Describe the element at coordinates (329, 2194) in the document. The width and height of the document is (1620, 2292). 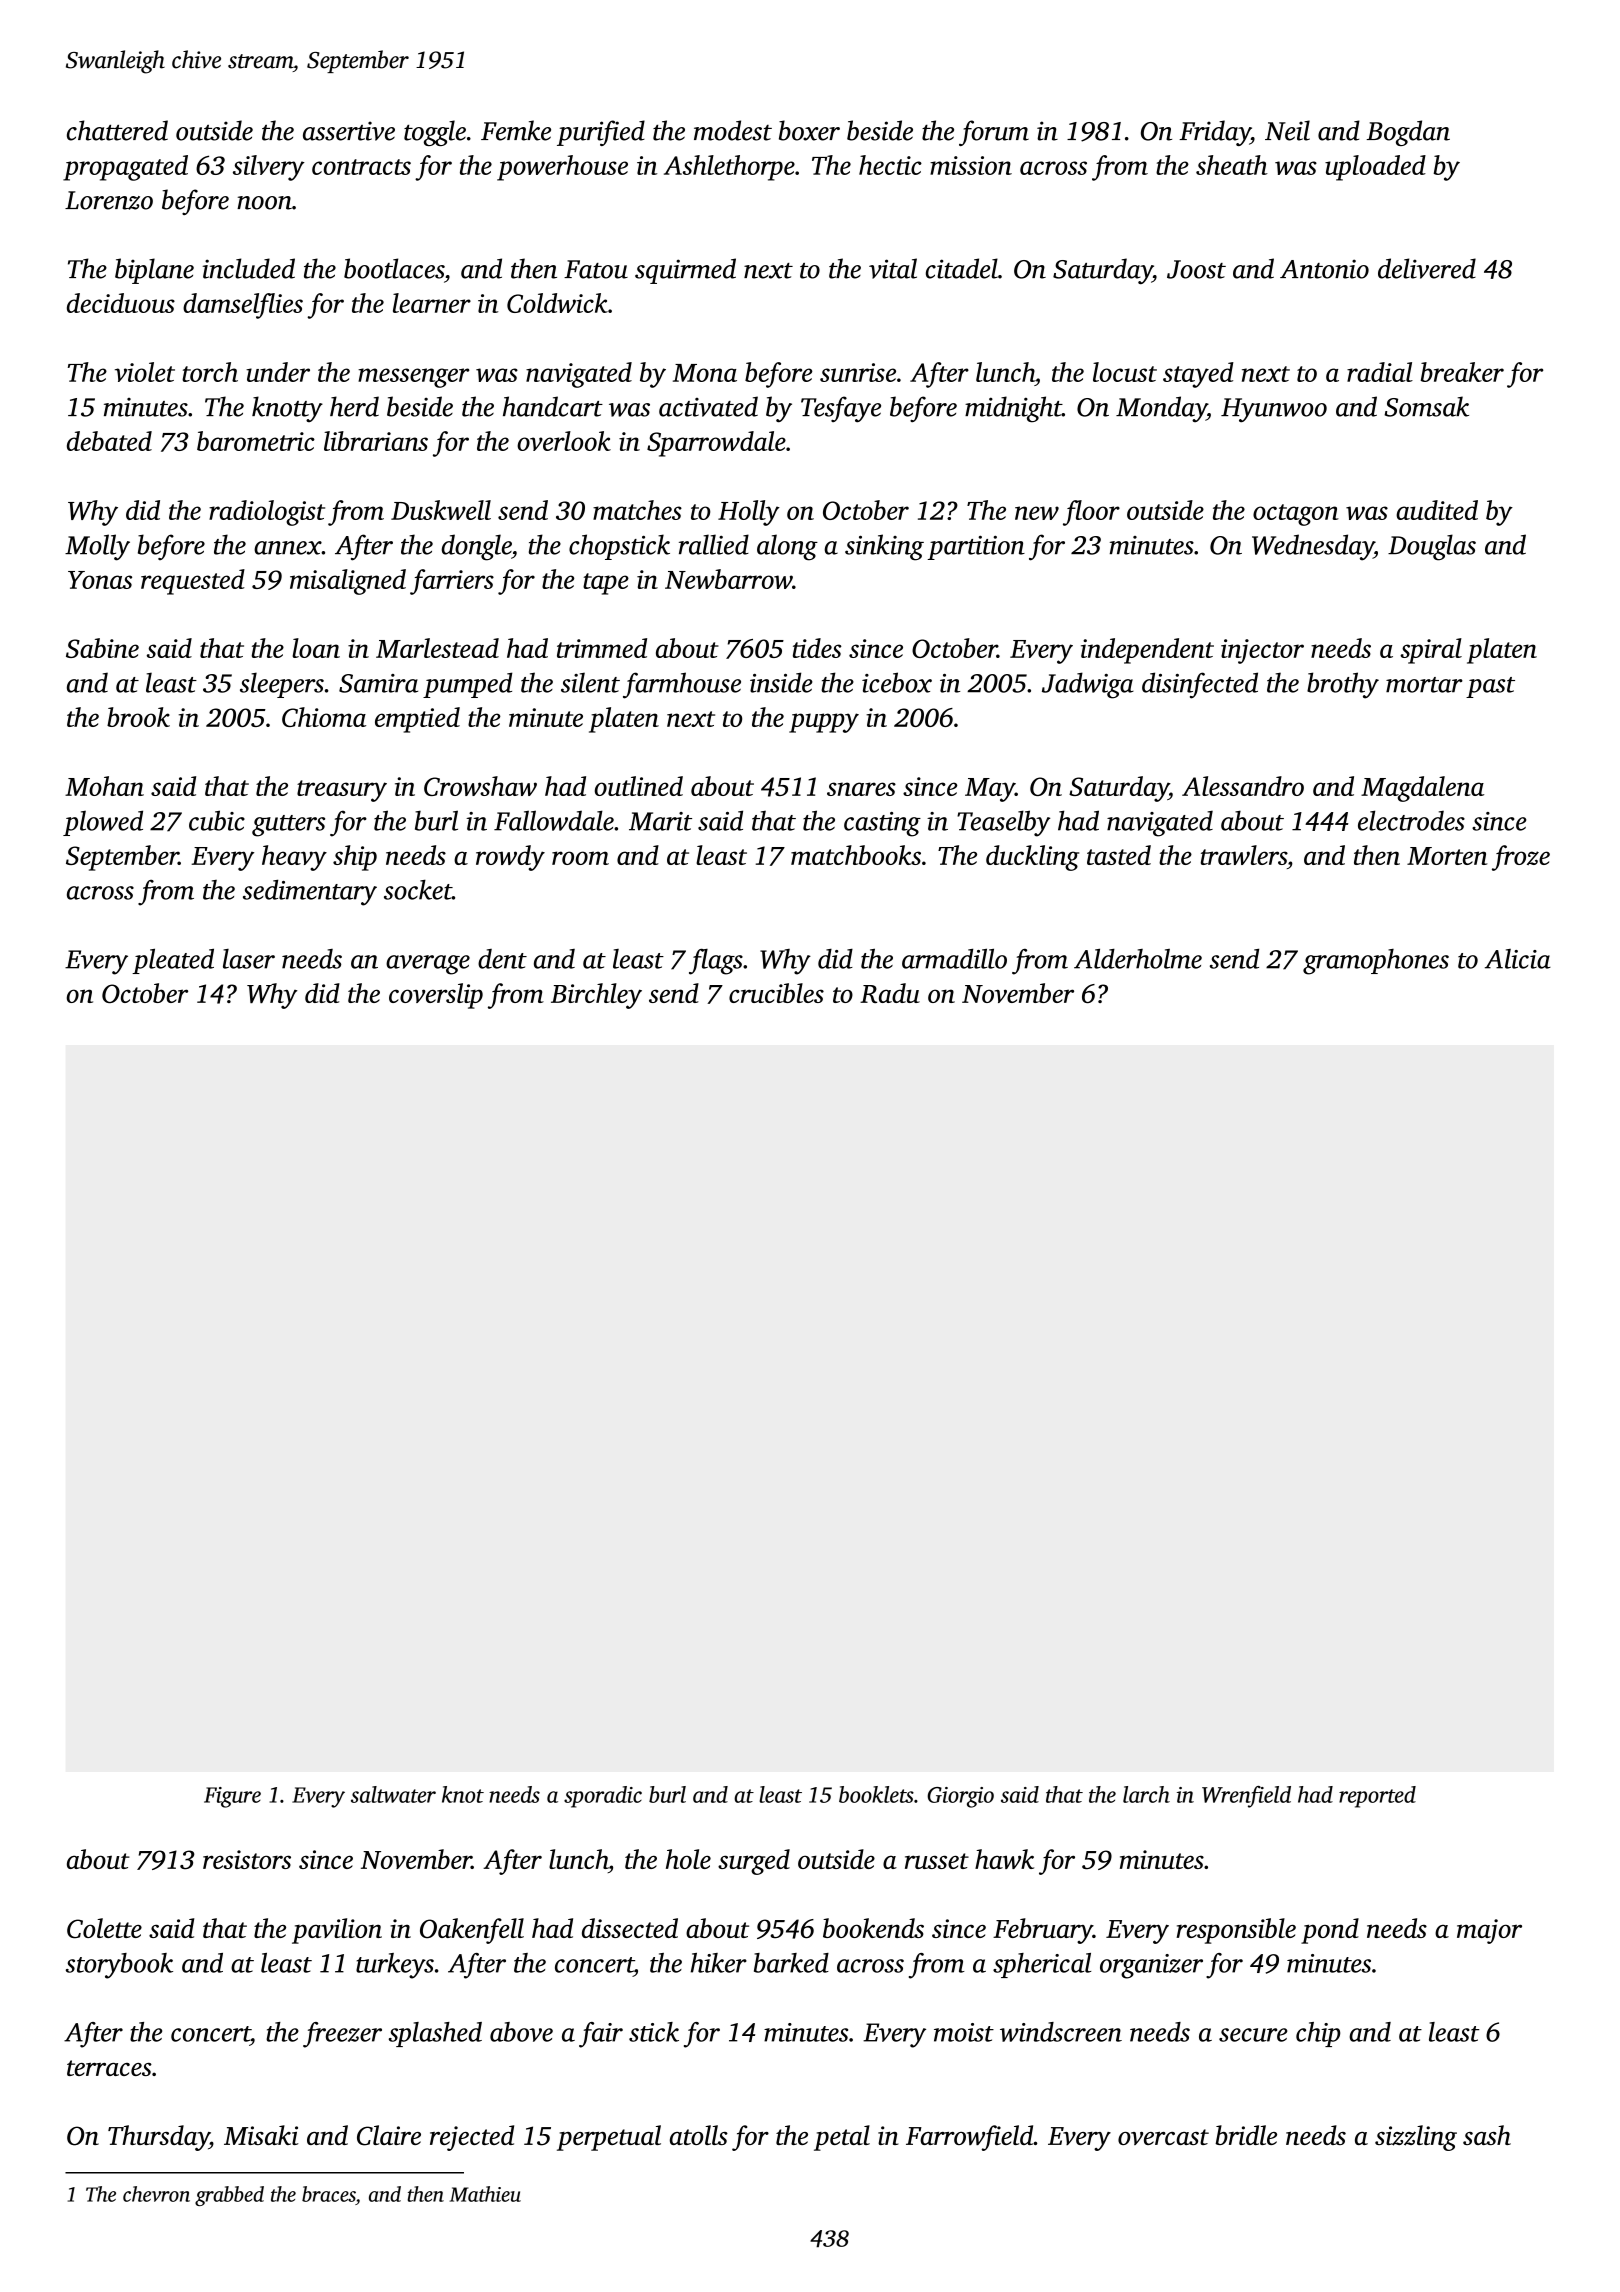
I see `braces` at that location.
